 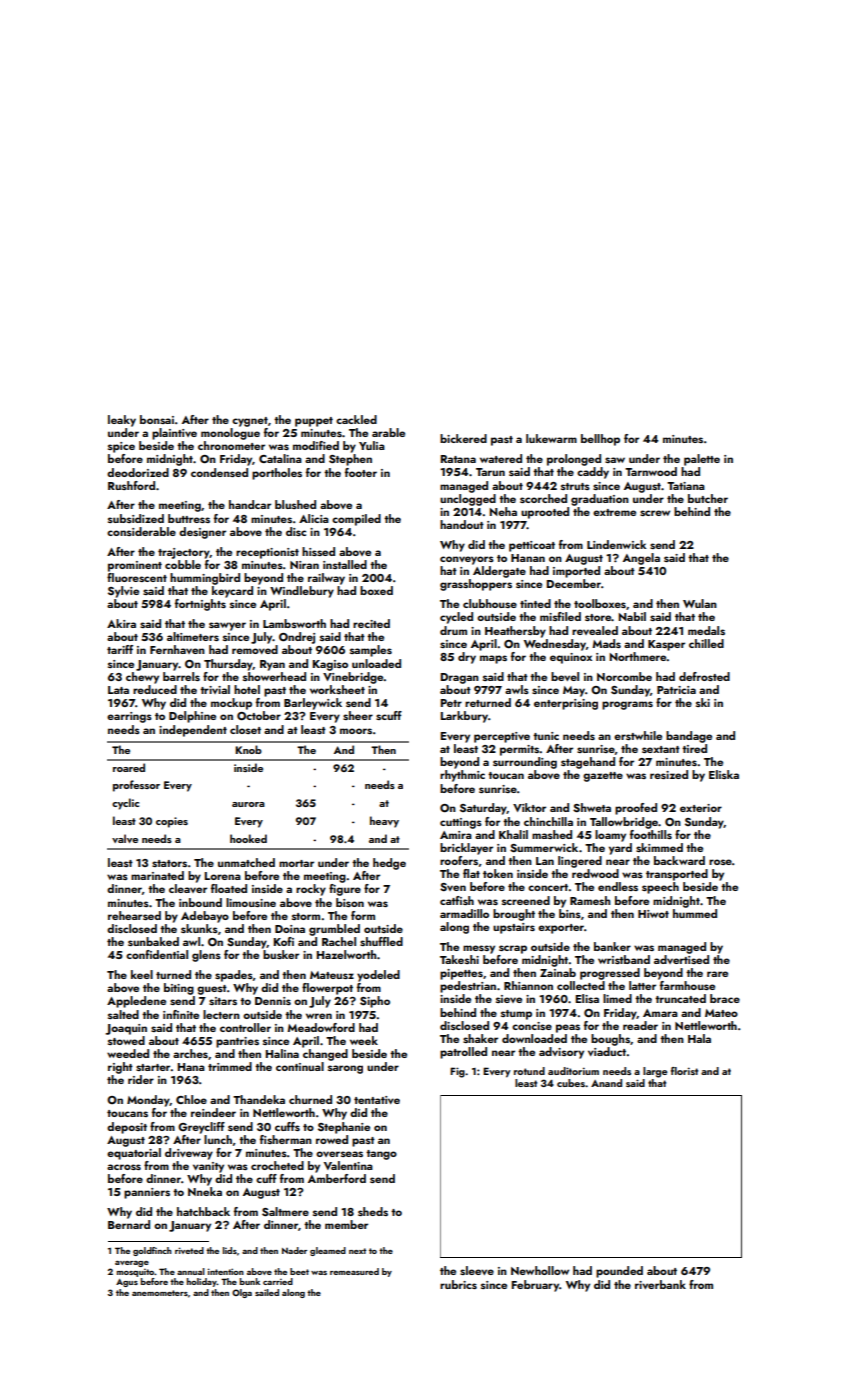 I want to click on riverbank, so click(x=660, y=1284).
